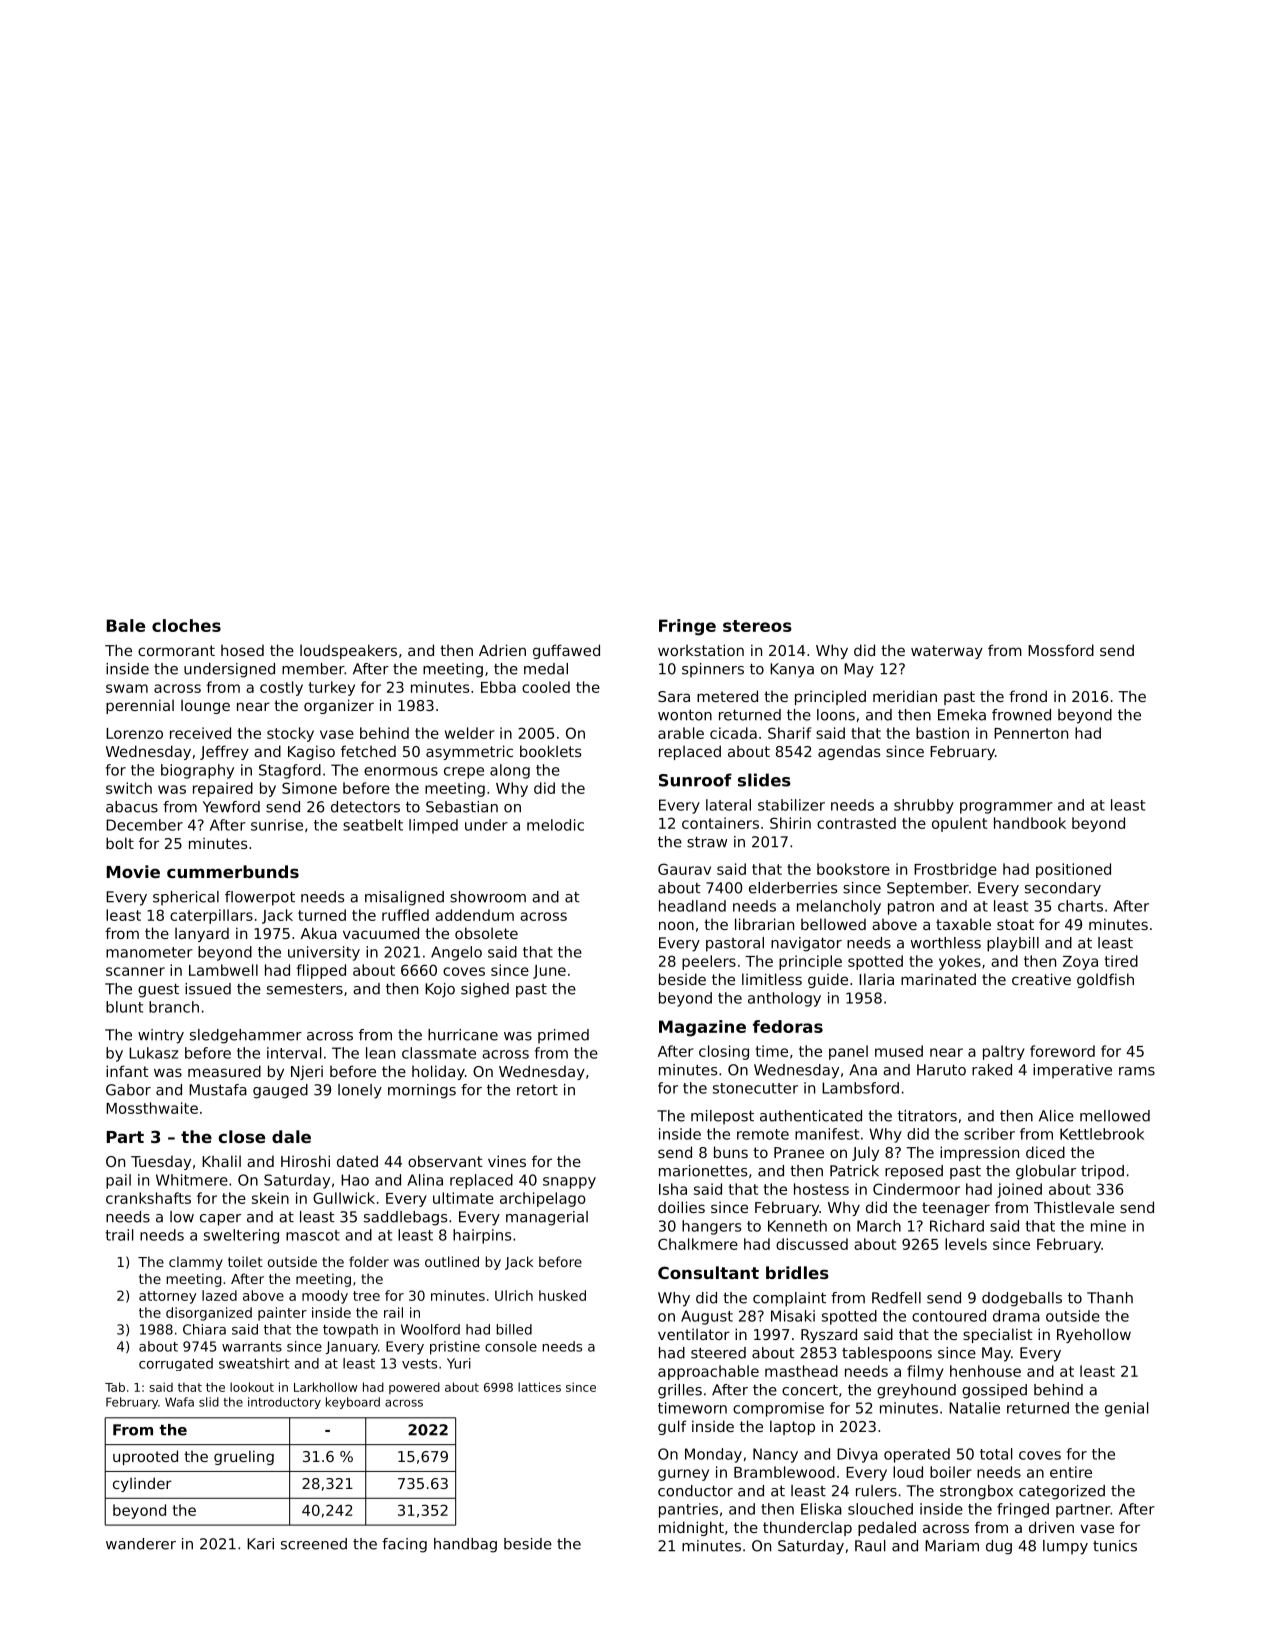 This screenshot has width=1261, height=1632. I want to click on ultimate, so click(463, 1198).
